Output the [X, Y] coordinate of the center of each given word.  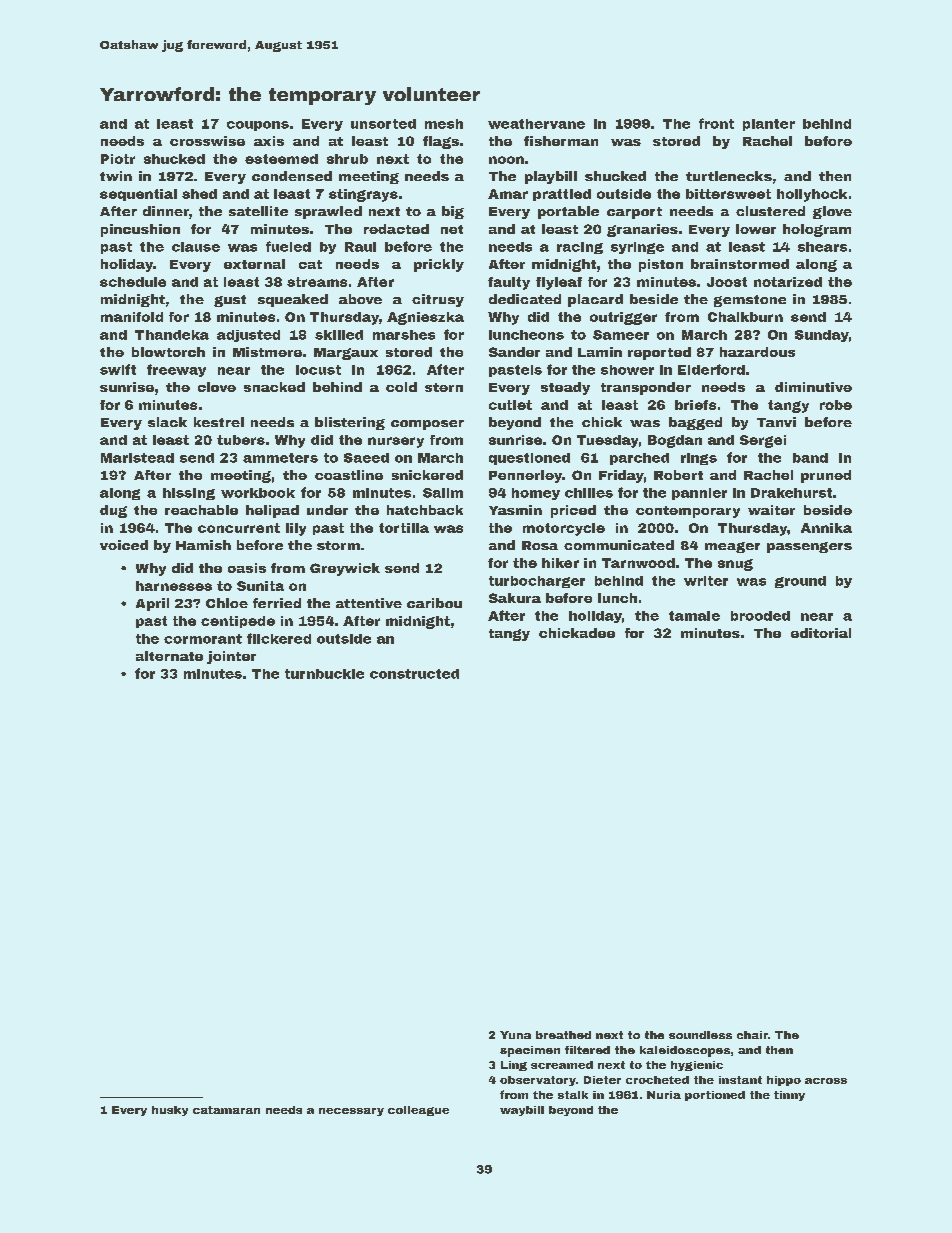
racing [580, 248]
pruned [826, 476]
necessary [351, 1112]
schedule [133, 282]
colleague [418, 1111]
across [826, 1081]
